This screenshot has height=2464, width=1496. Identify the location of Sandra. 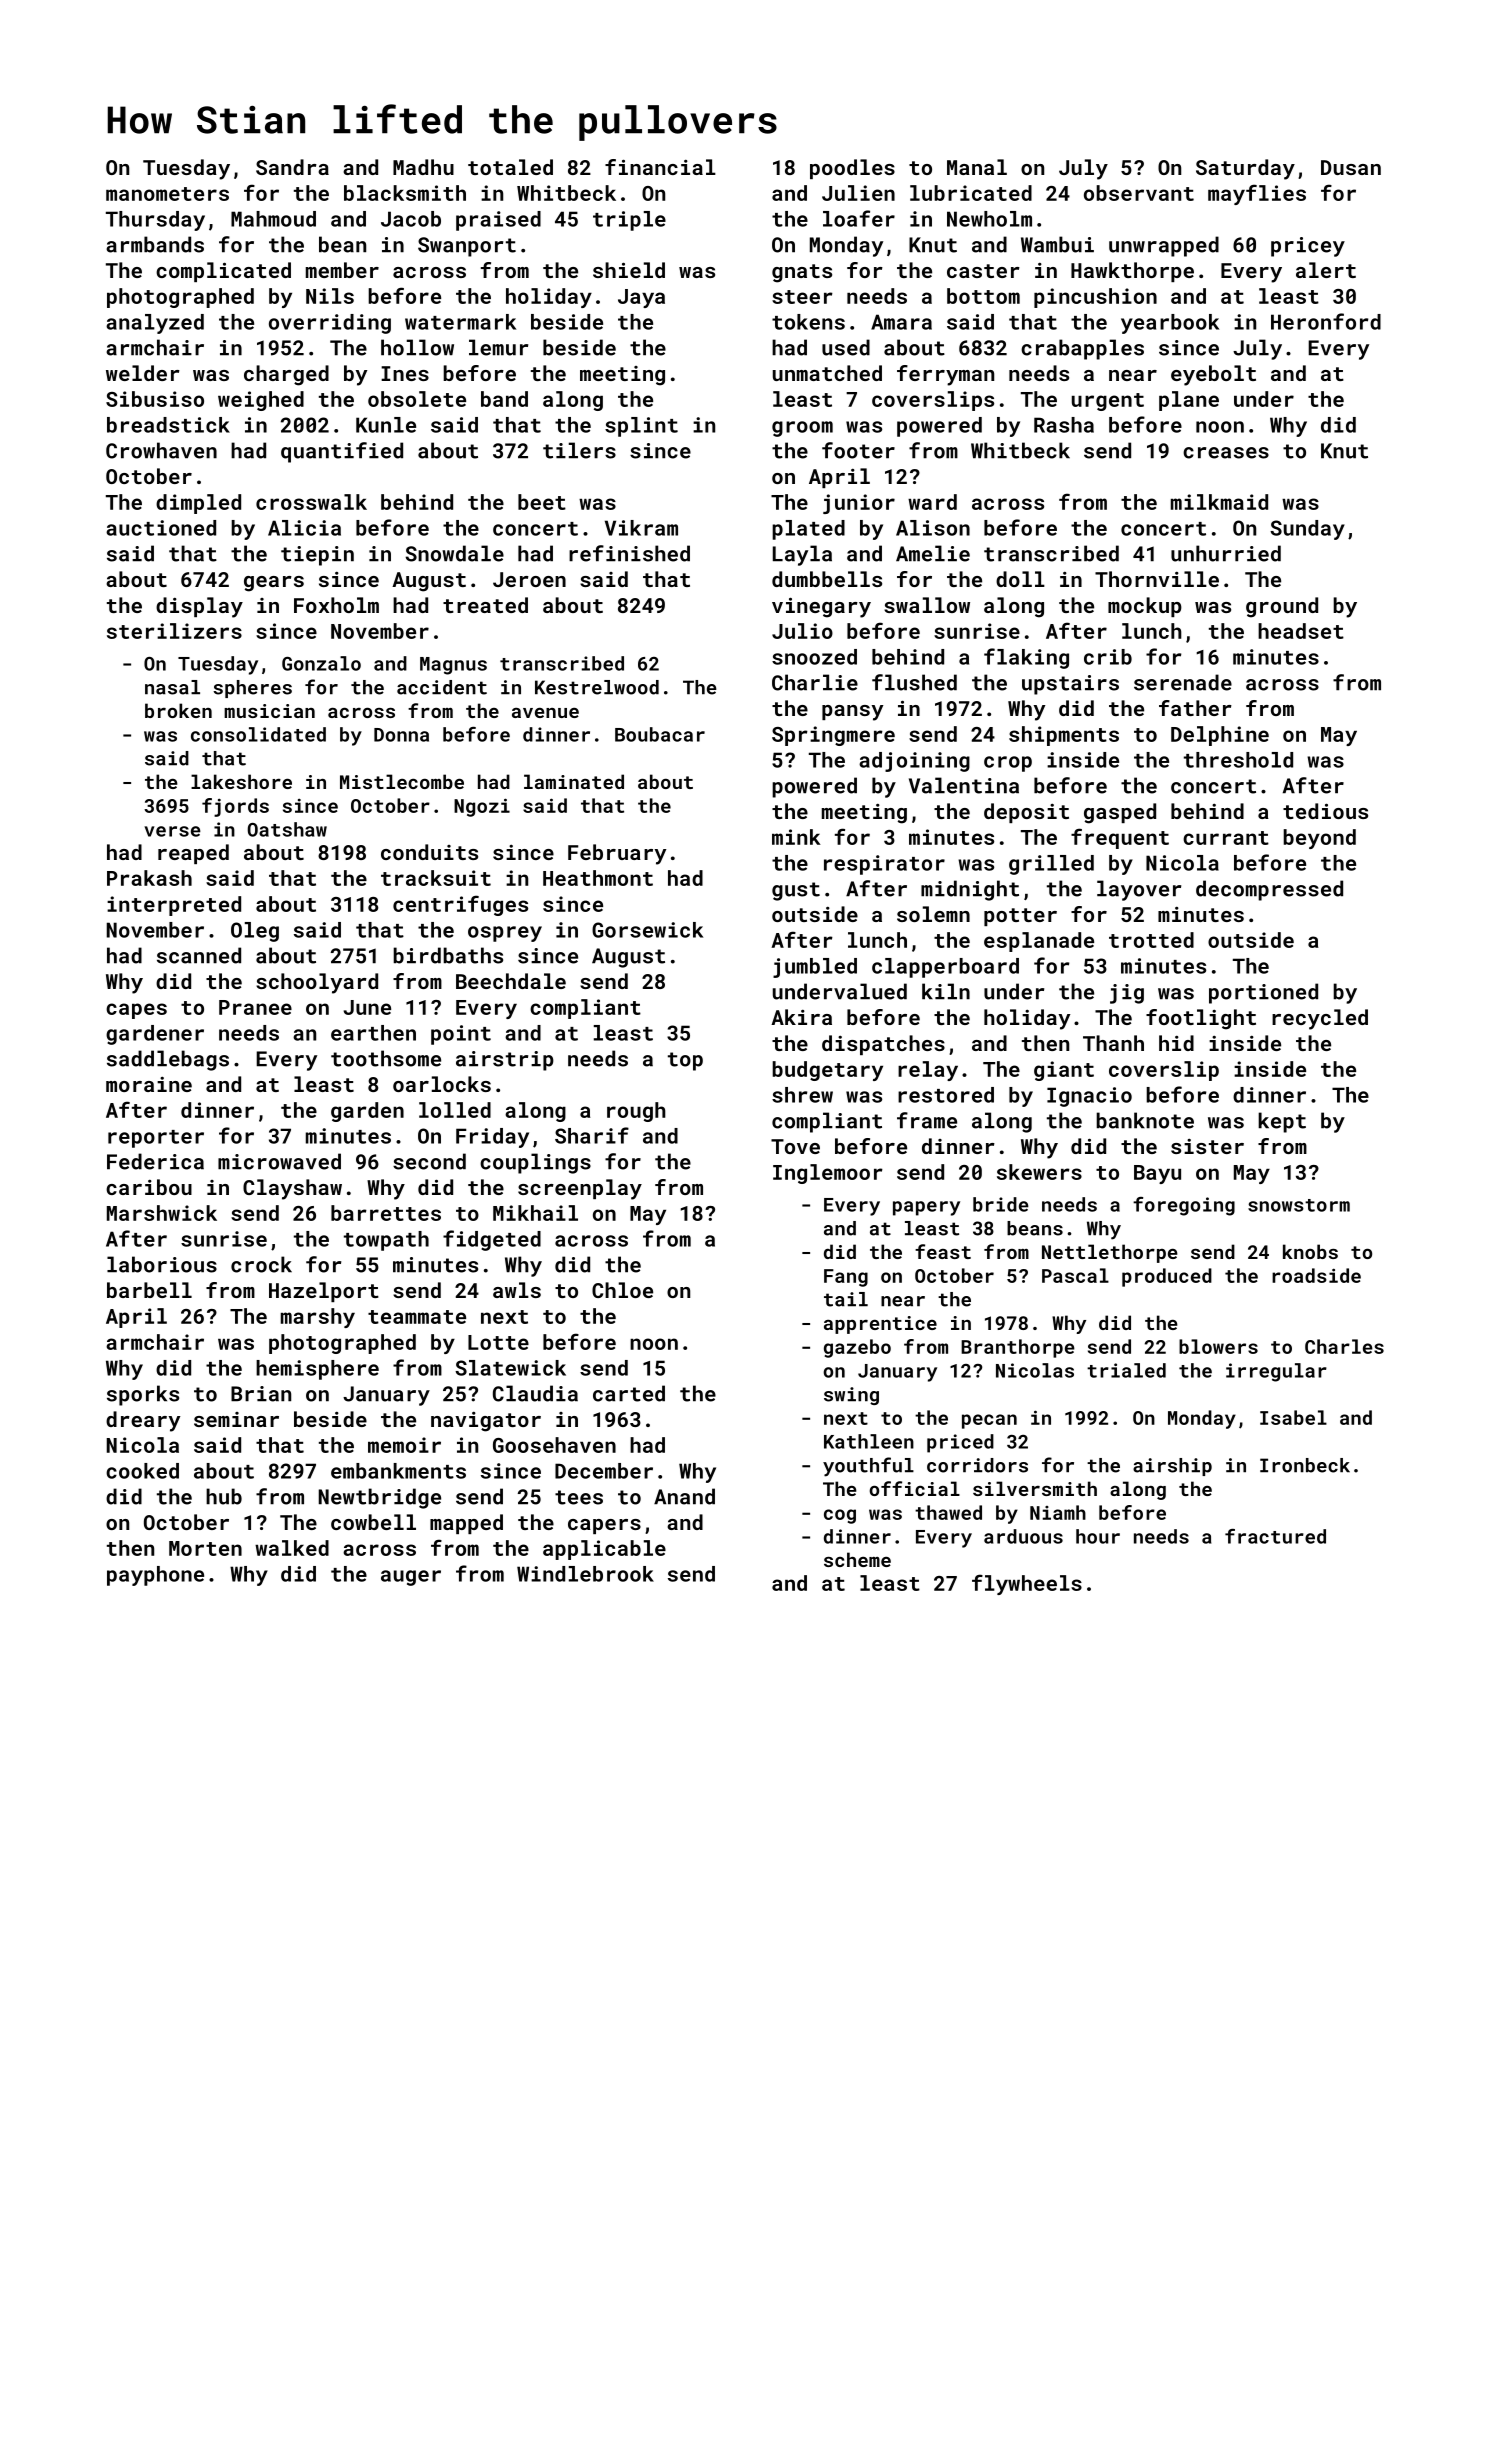
(292, 167).
